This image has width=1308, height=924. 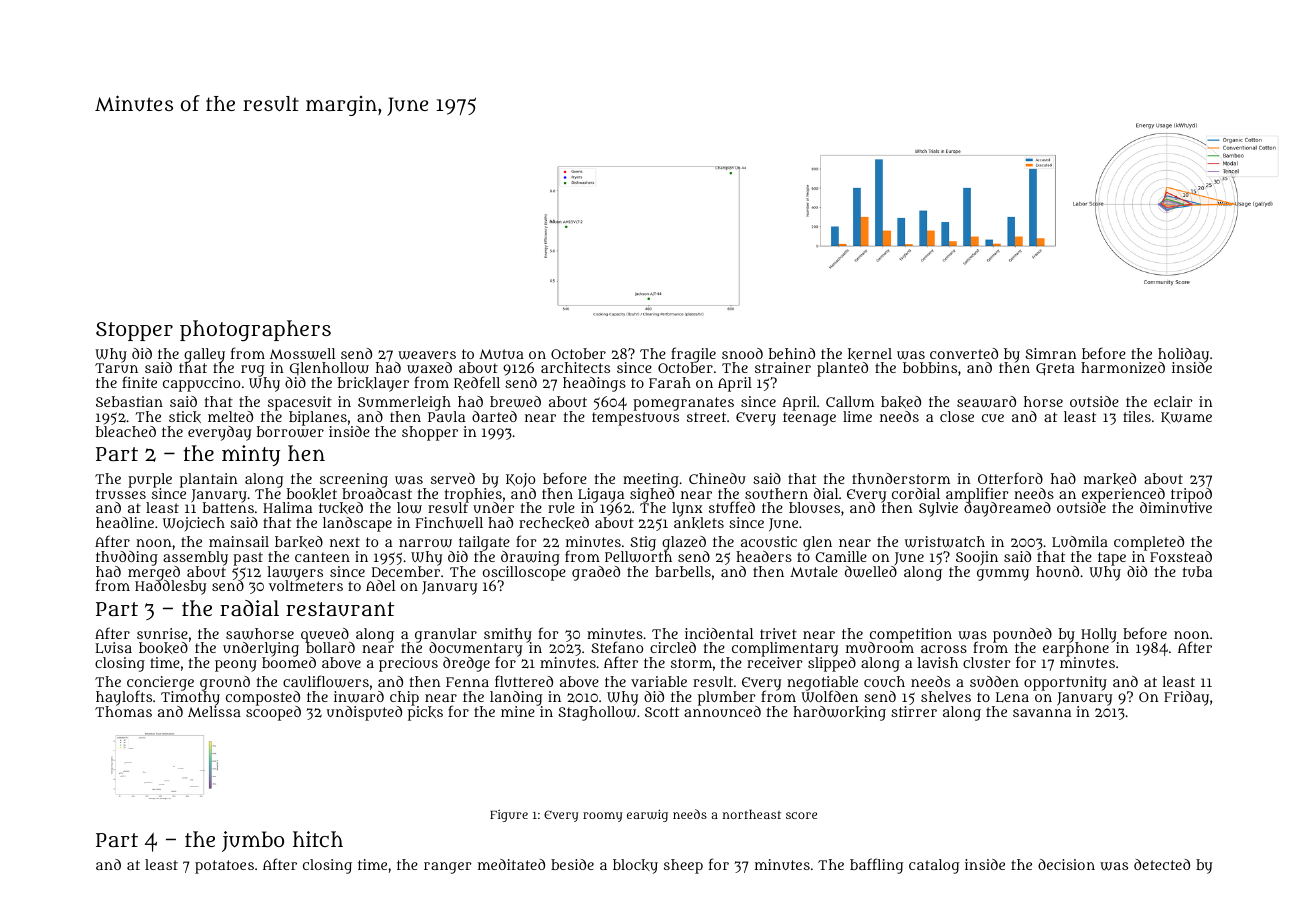 I want to click on blocky, so click(x=635, y=866).
